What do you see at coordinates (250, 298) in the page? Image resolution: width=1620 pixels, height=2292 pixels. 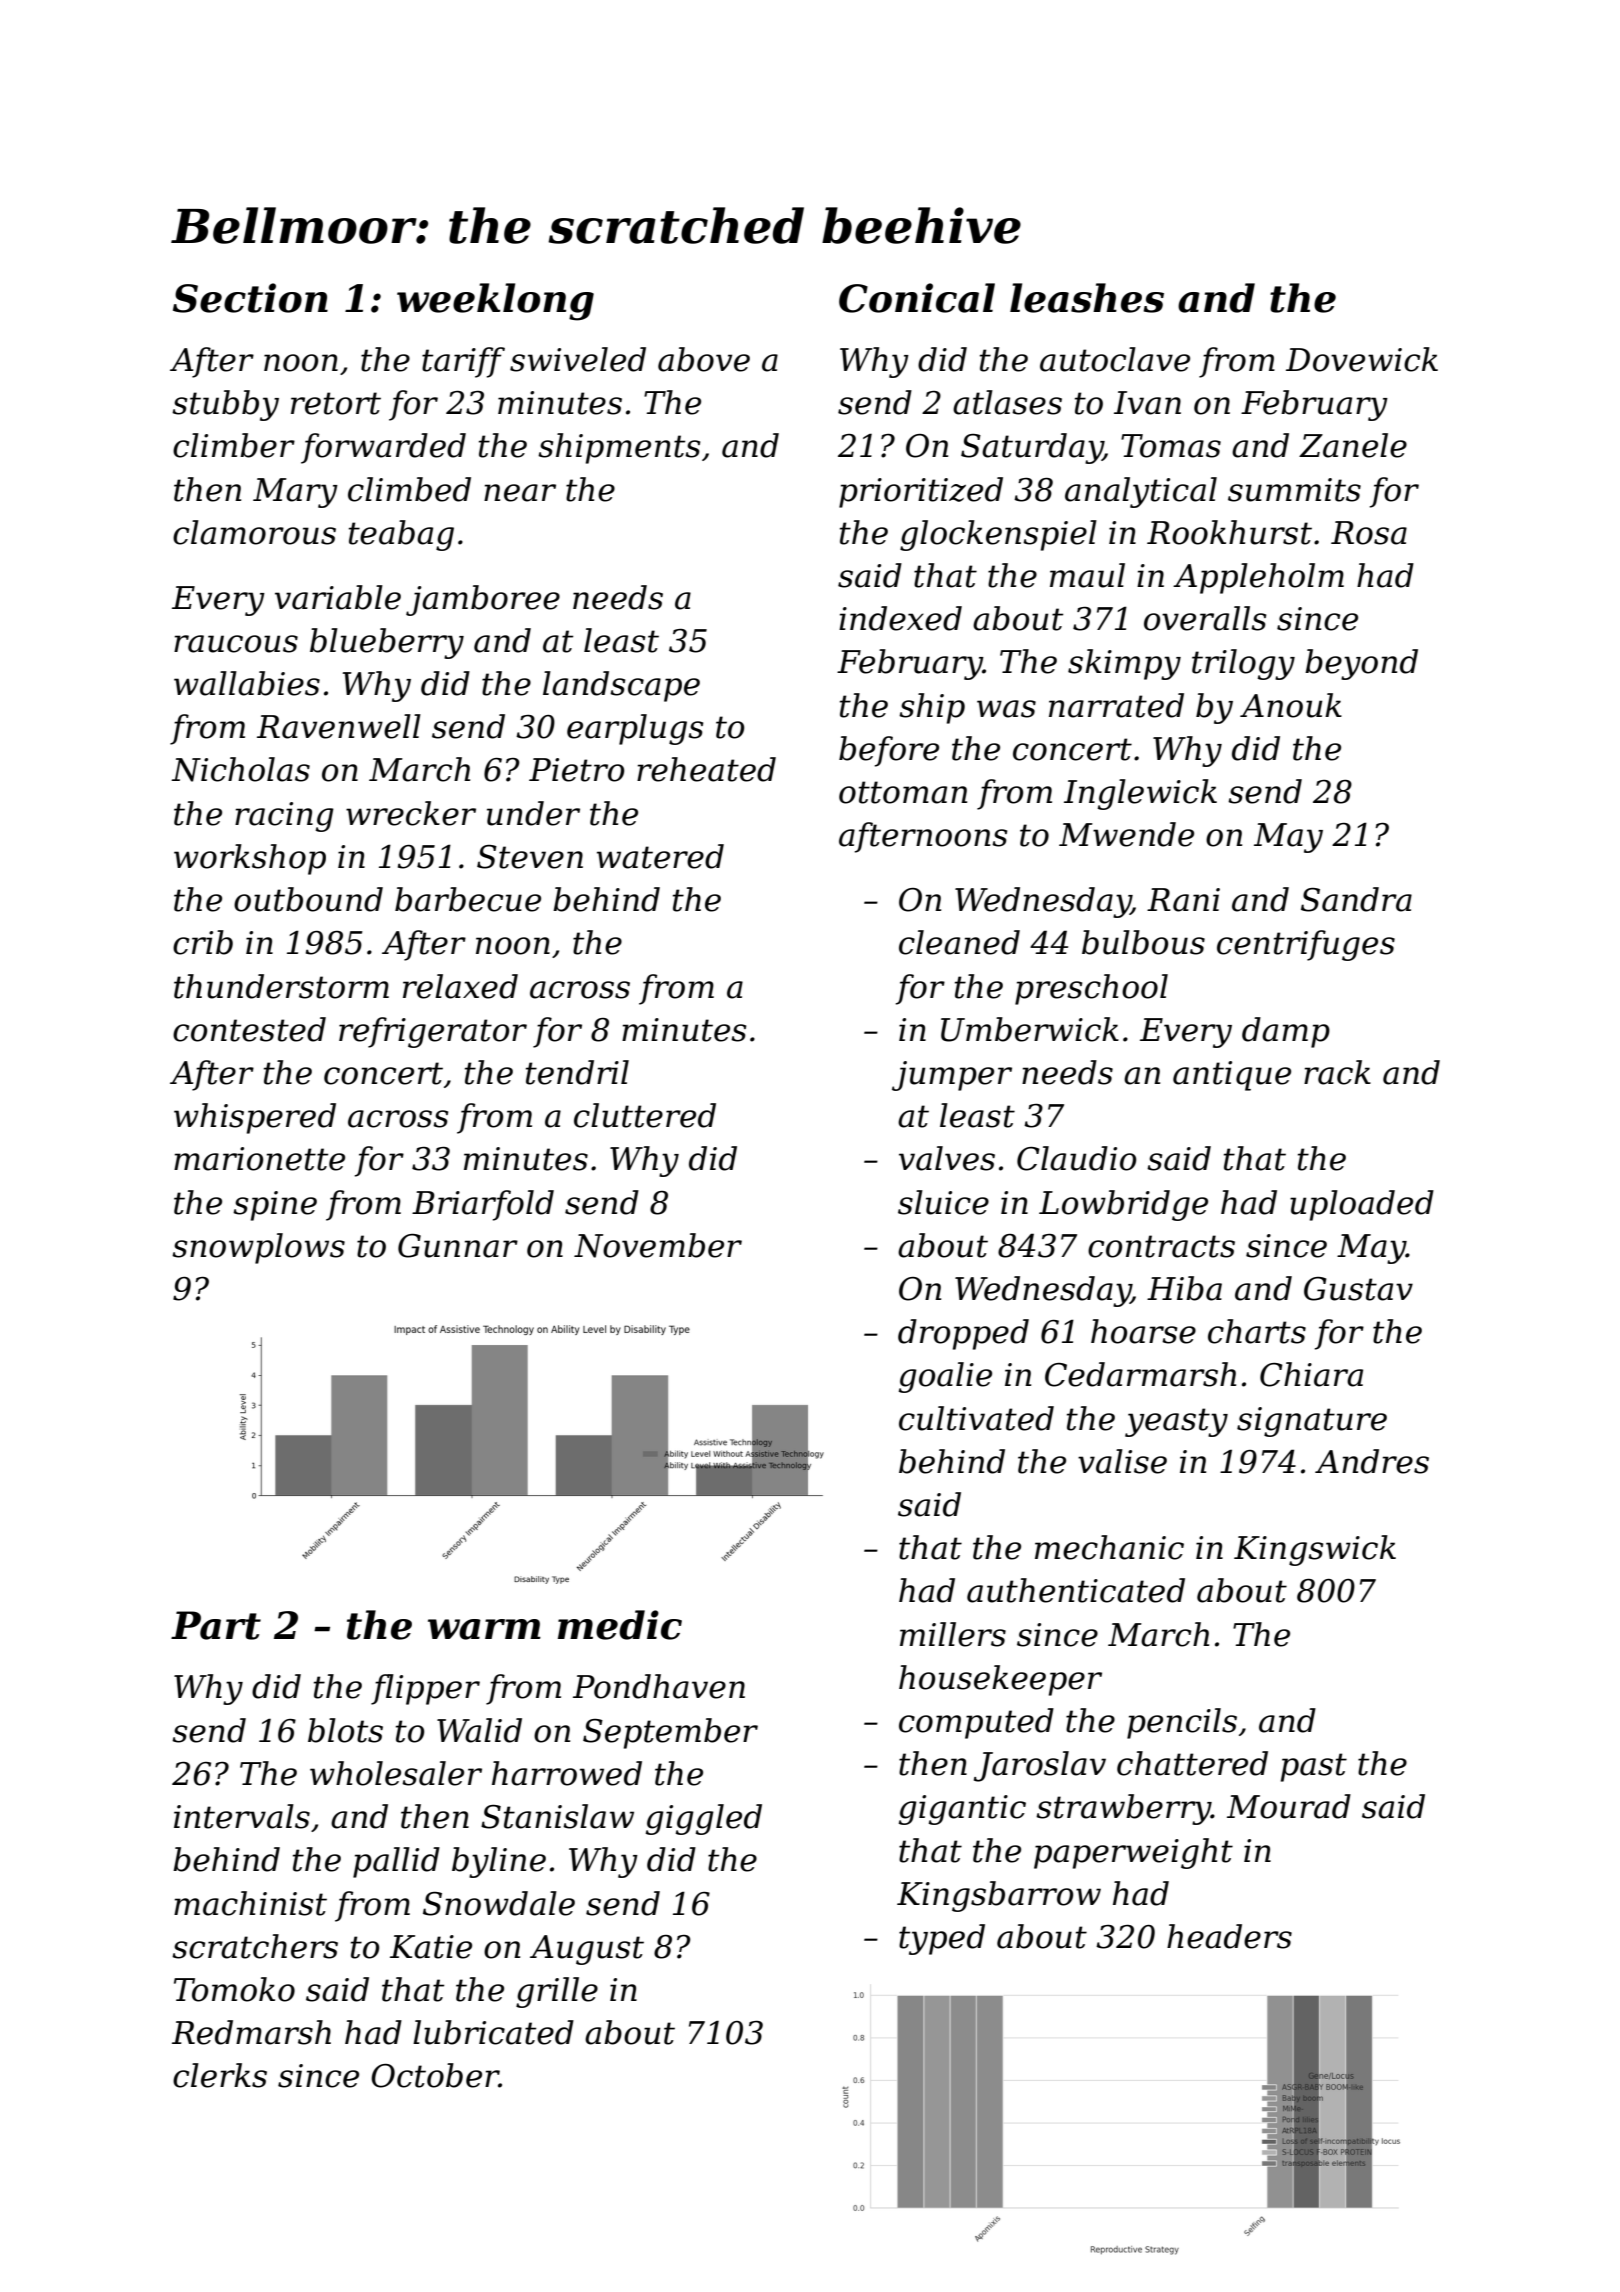 I see `Section` at bounding box center [250, 298].
